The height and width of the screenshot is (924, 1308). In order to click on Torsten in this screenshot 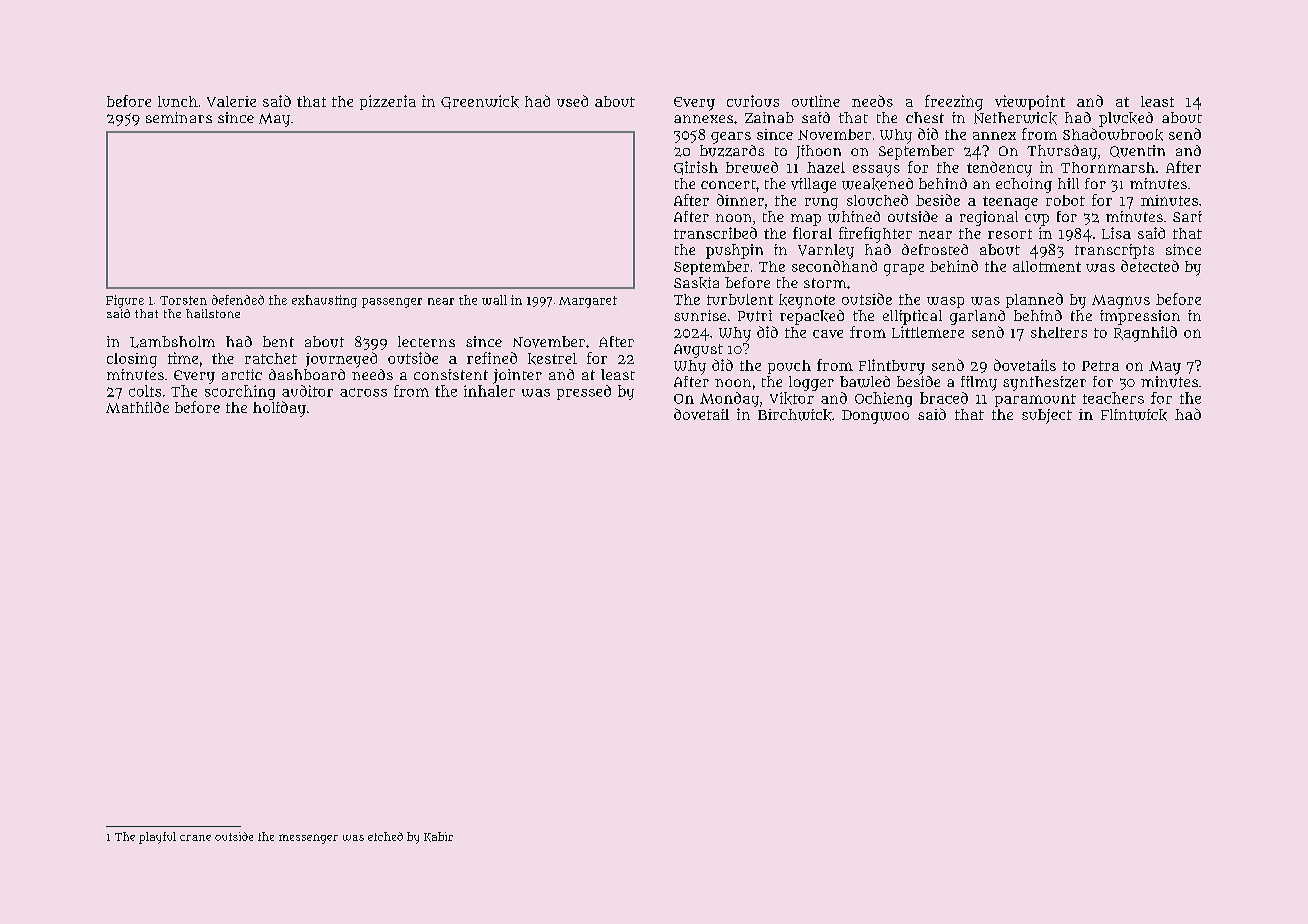, I will do `click(183, 300)`.
